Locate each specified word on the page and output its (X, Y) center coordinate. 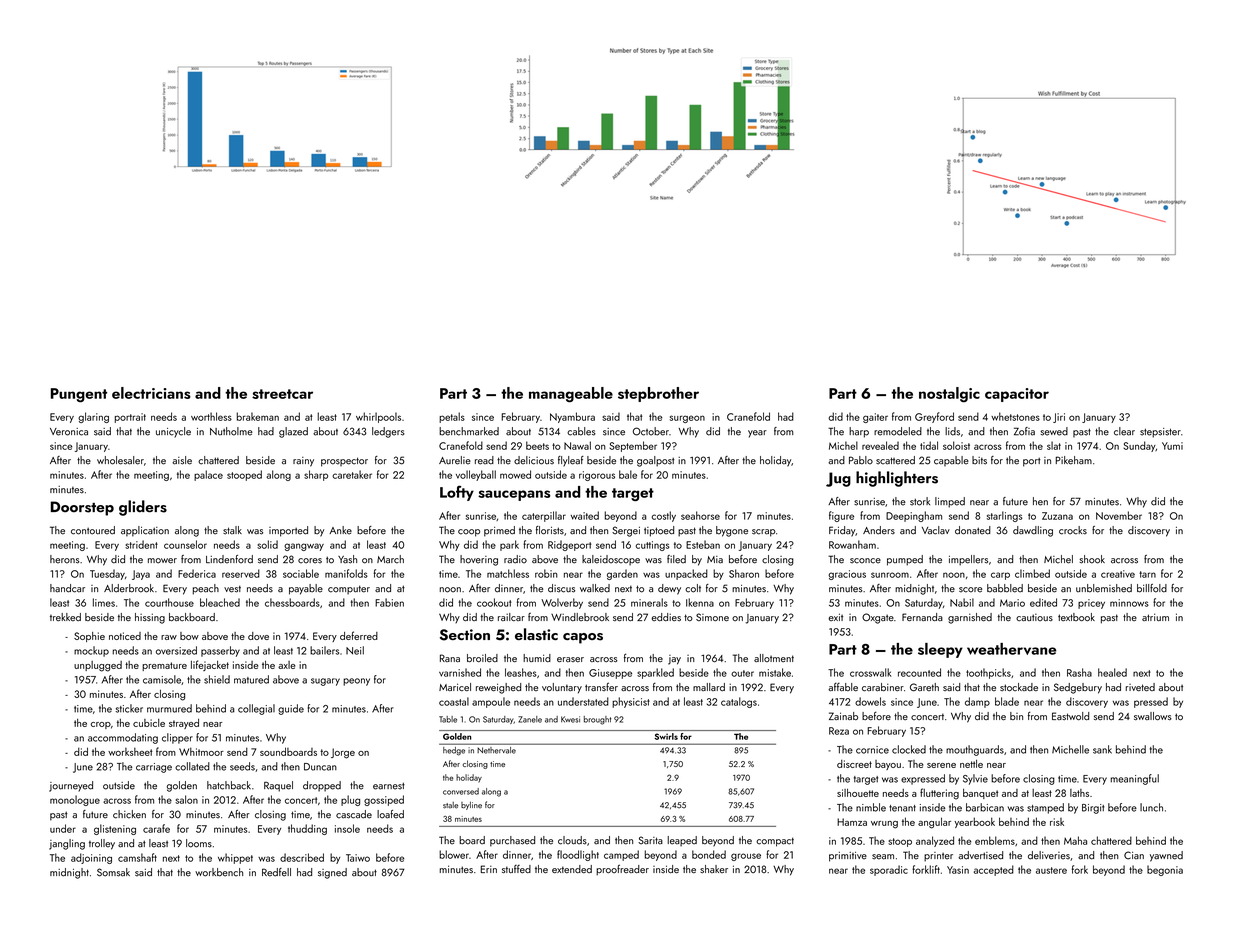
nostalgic (949, 395)
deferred (359, 635)
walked (595, 588)
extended (572, 869)
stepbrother (658, 394)
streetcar (282, 394)
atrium (1155, 617)
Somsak (113, 872)
